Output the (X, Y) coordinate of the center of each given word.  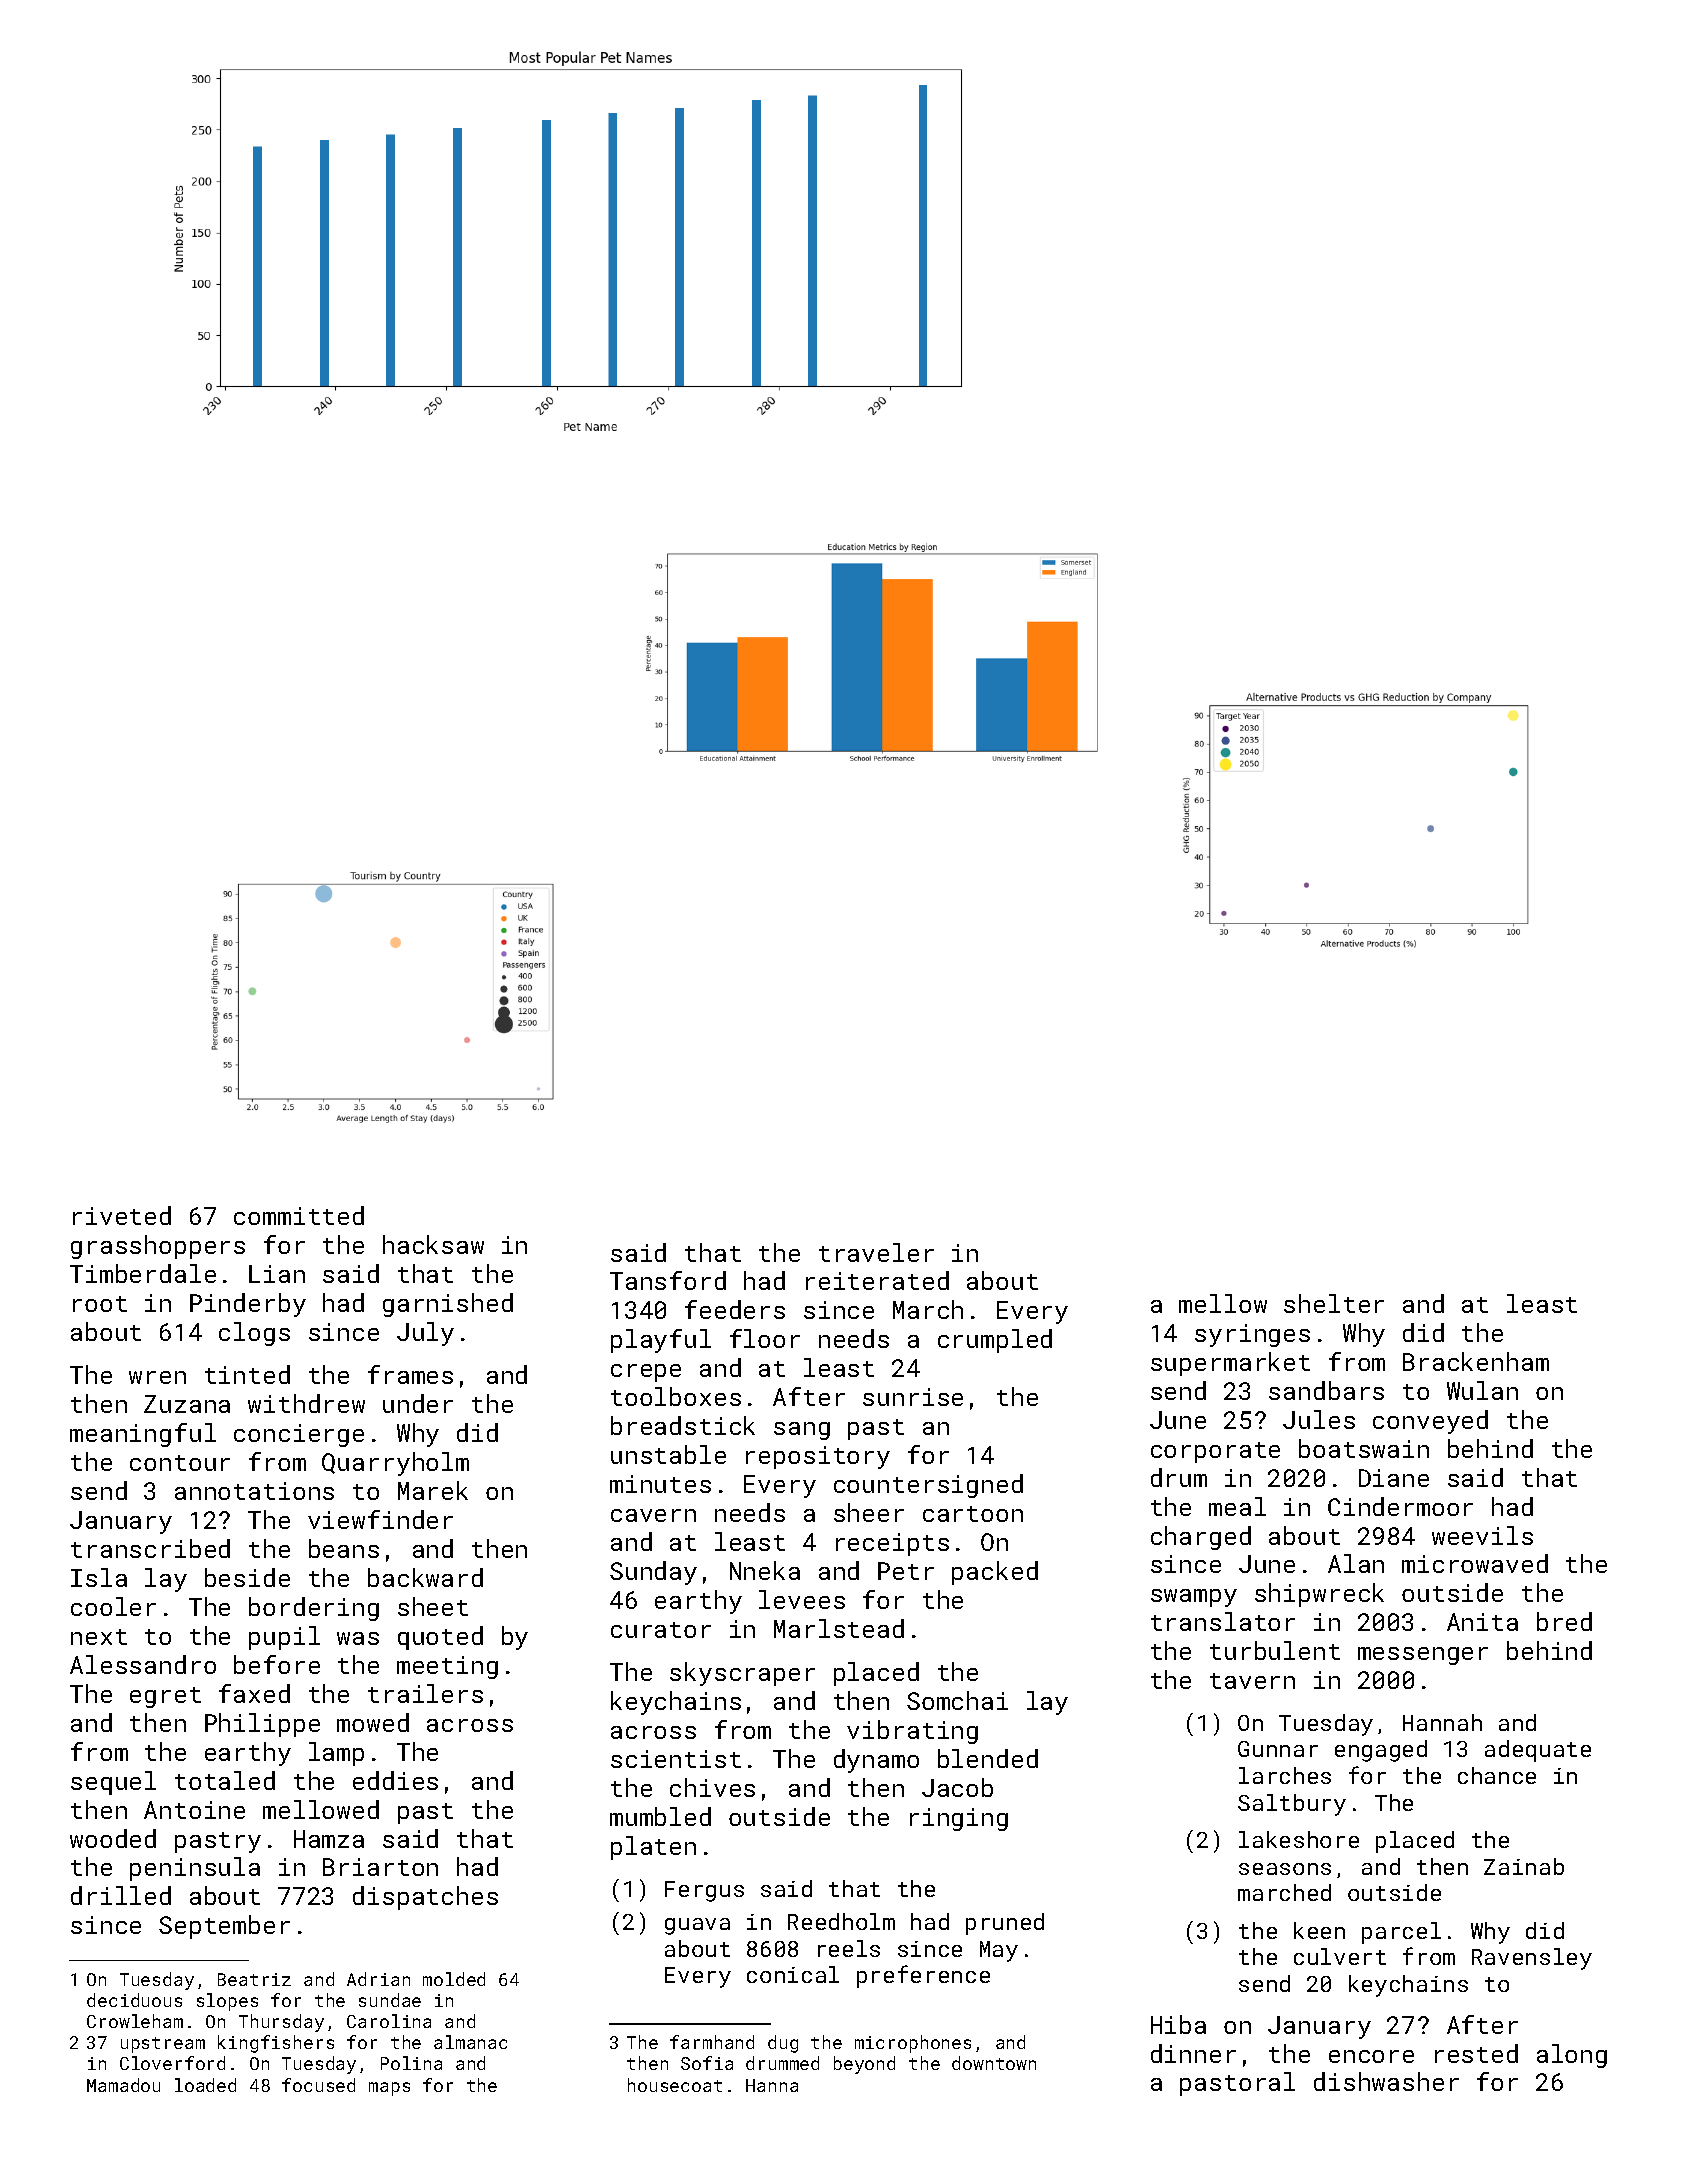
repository (818, 1457)
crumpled (995, 1341)
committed (299, 1215)
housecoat (675, 2085)
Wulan (1482, 1390)
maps (389, 2089)
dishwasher (1386, 2081)
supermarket (1230, 1364)
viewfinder (380, 1519)
